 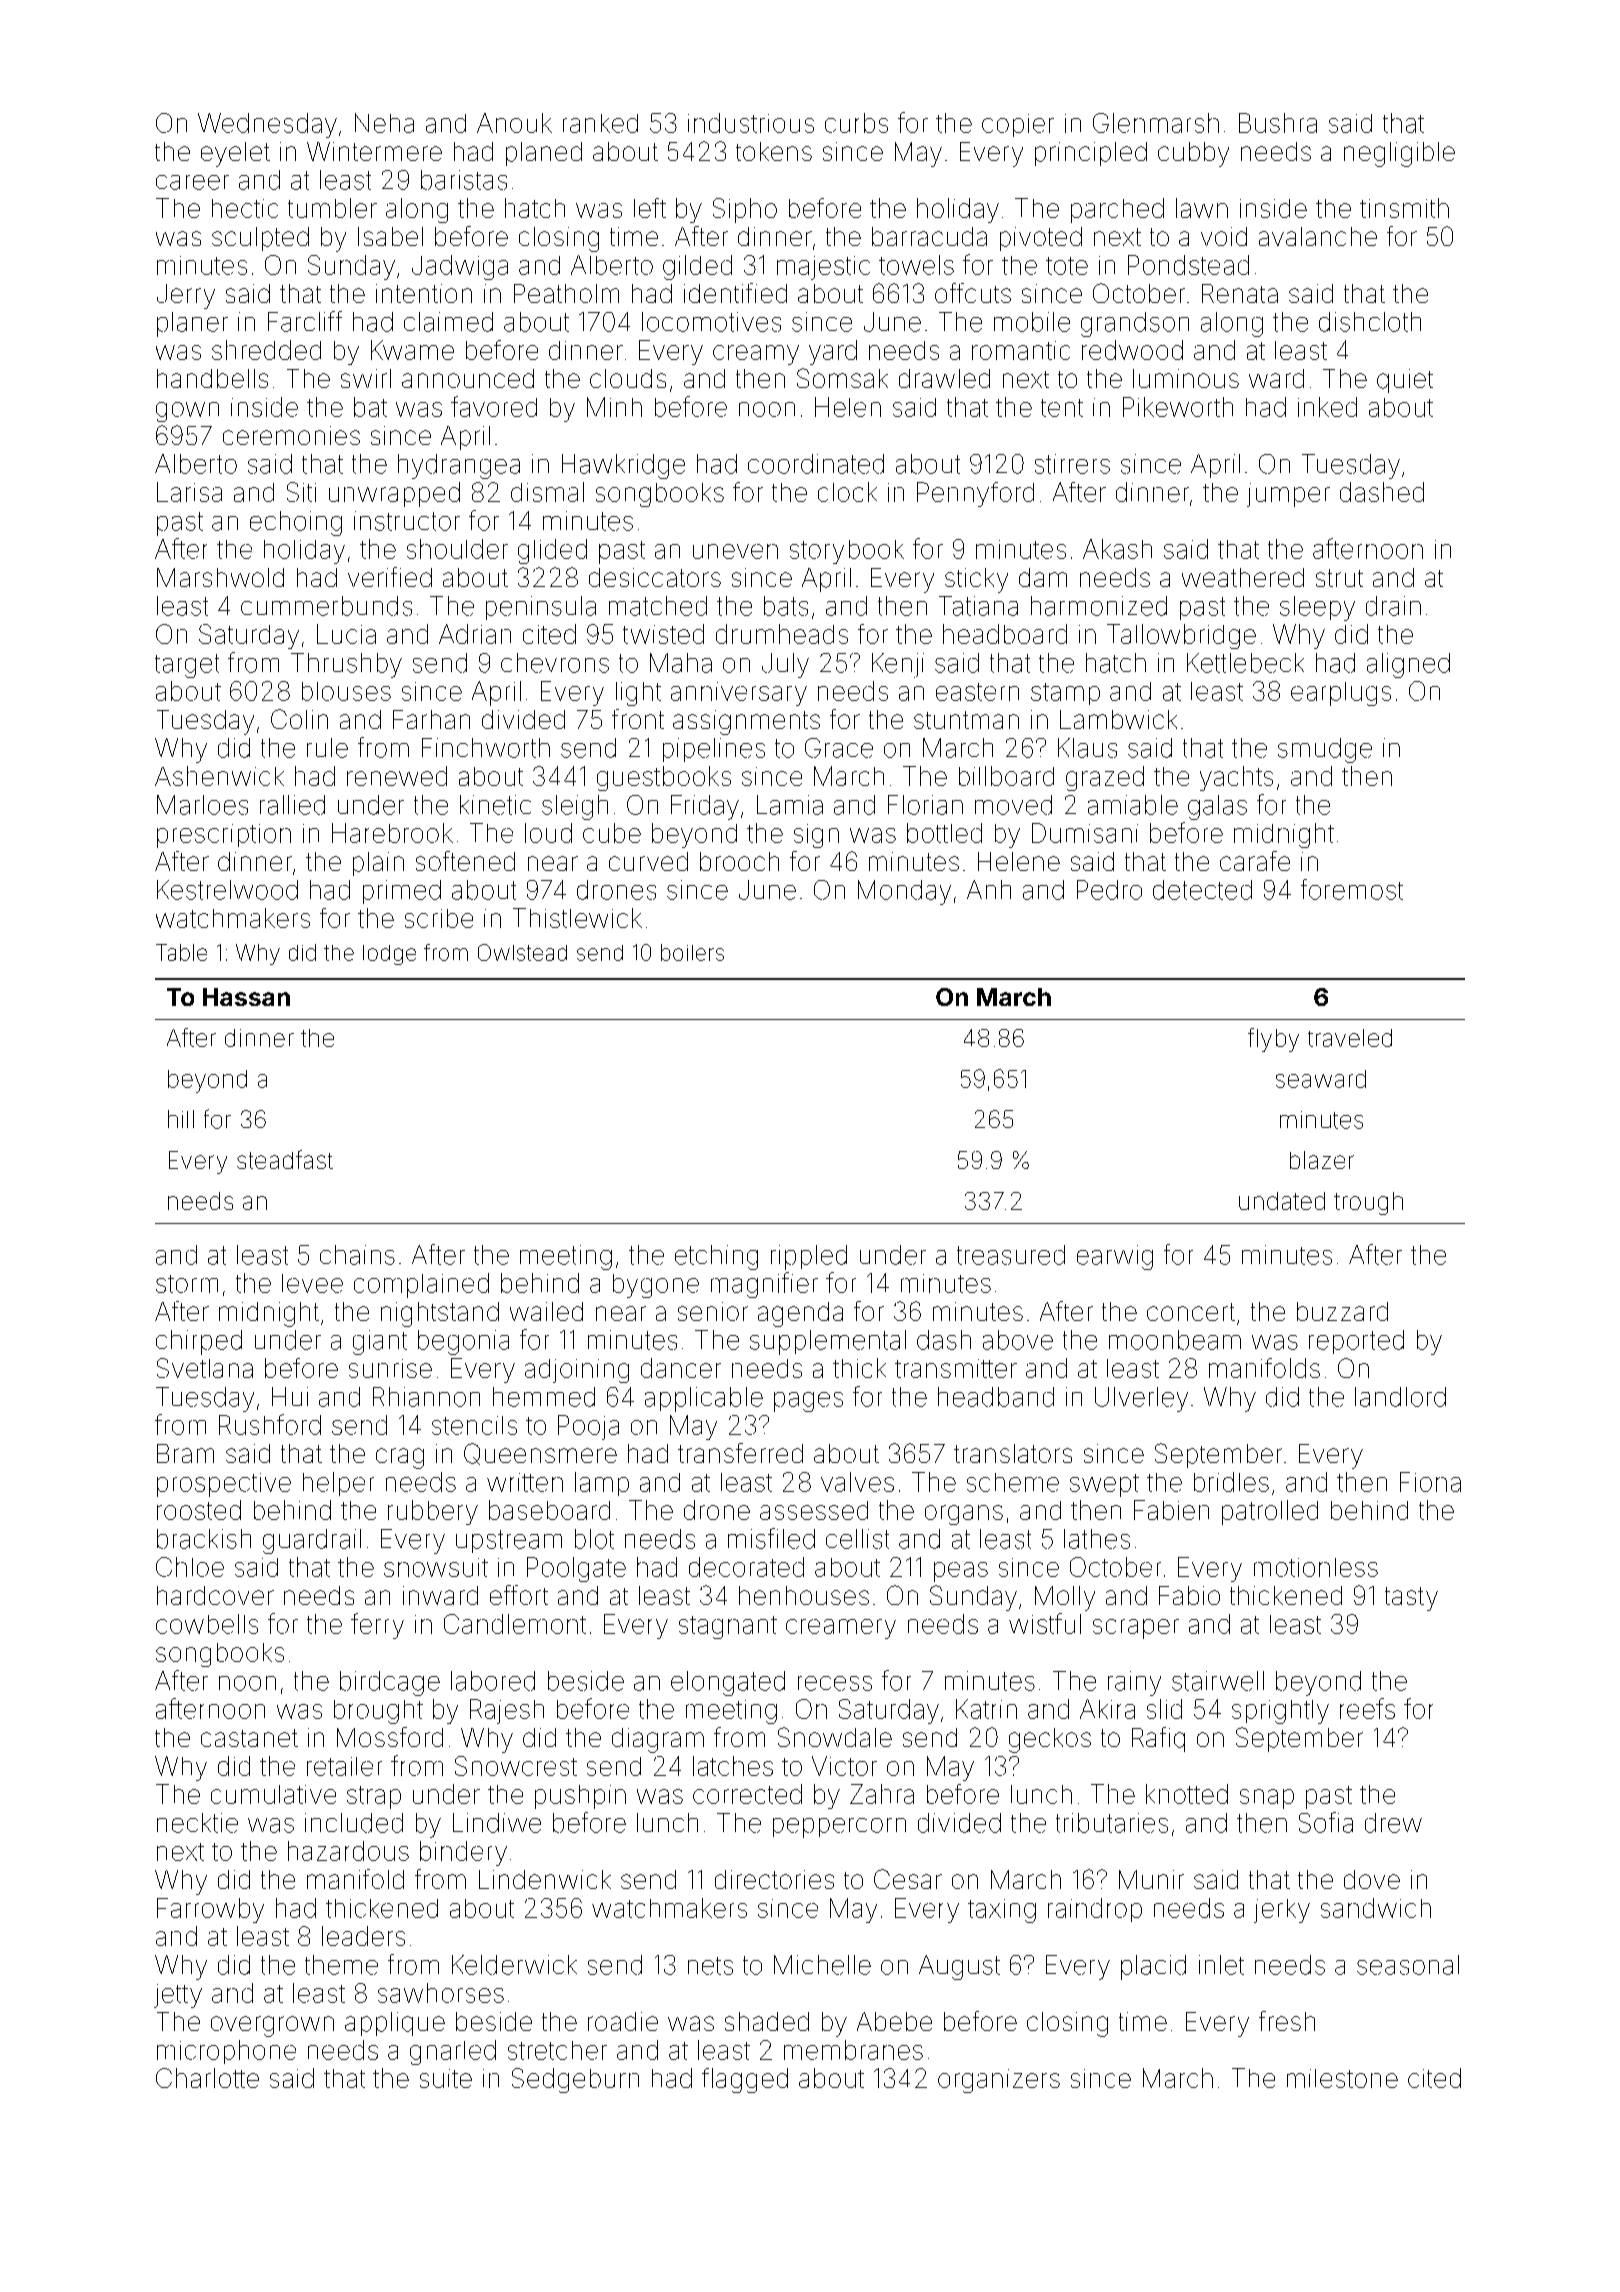 I want to click on traveled, so click(x=1350, y=1038).
